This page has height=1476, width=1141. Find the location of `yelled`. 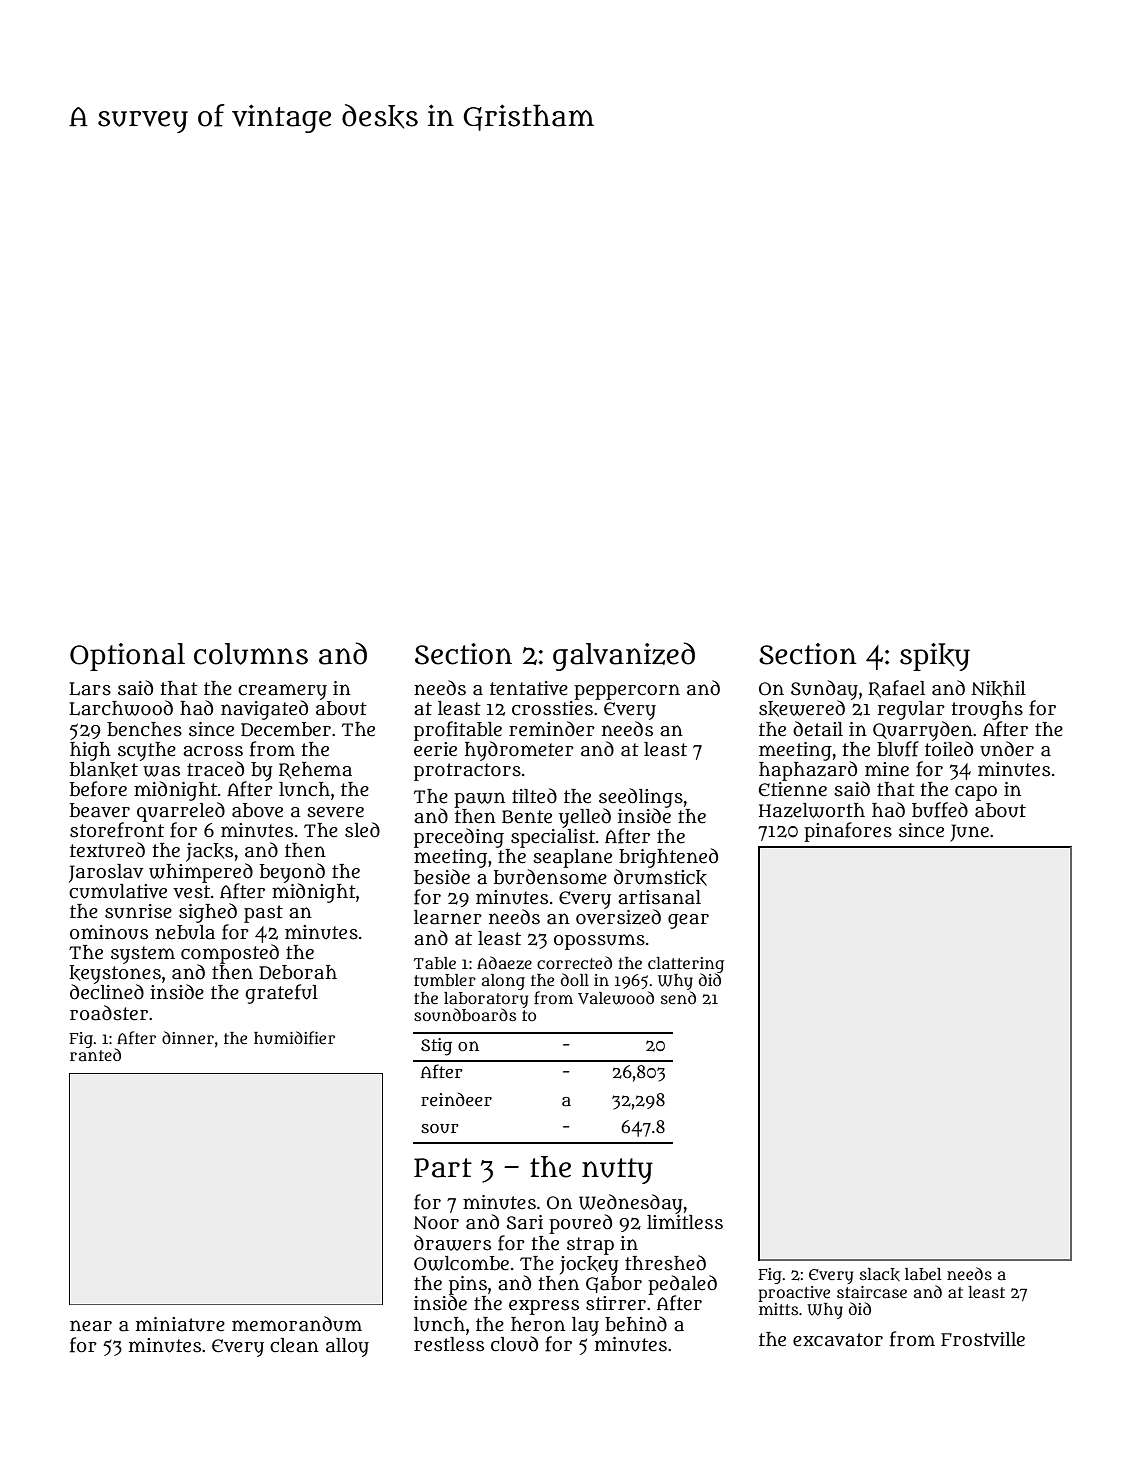

yelled is located at coordinates (585, 818).
